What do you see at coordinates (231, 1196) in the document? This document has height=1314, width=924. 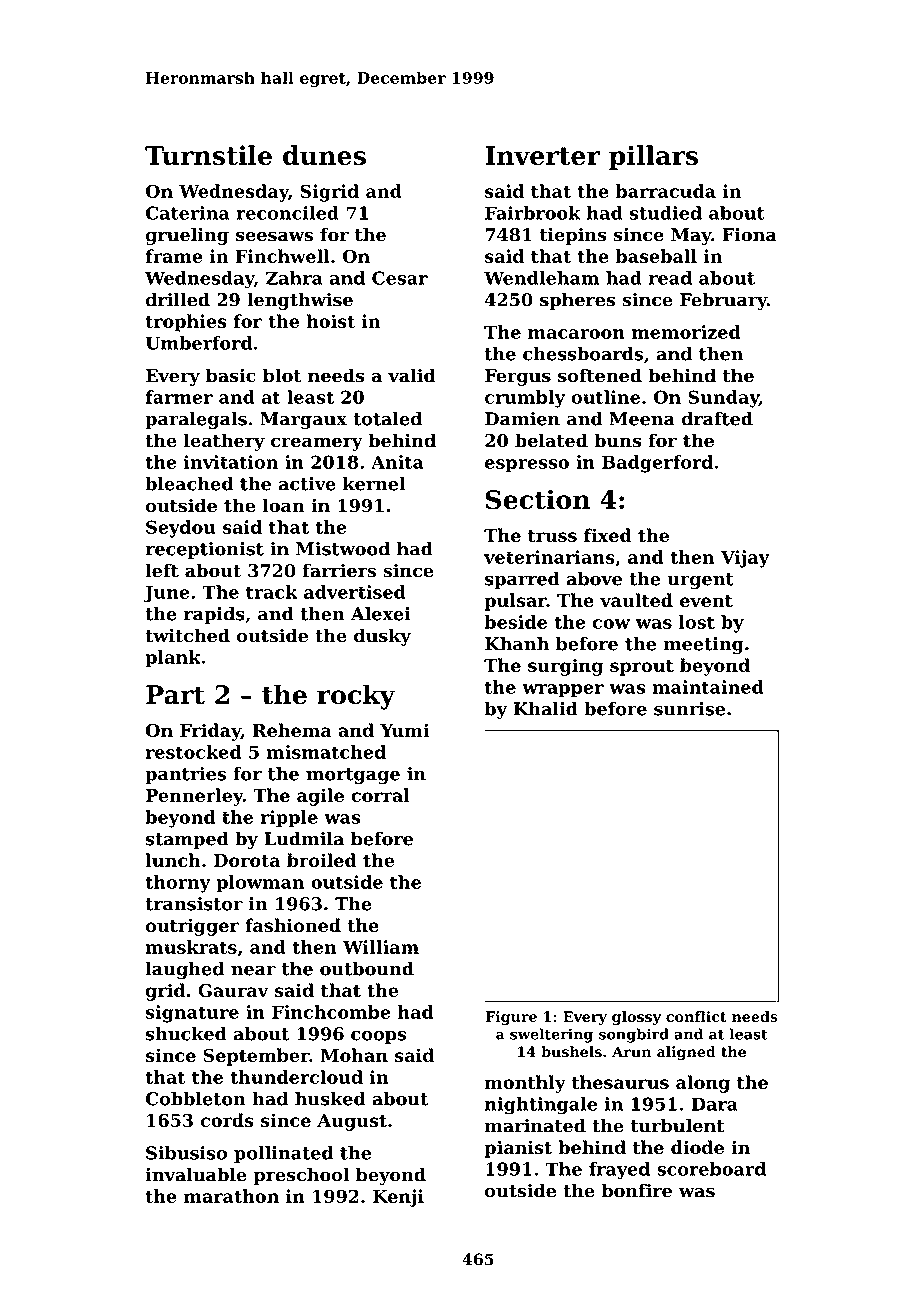 I see `marathon` at bounding box center [231, 1196].
